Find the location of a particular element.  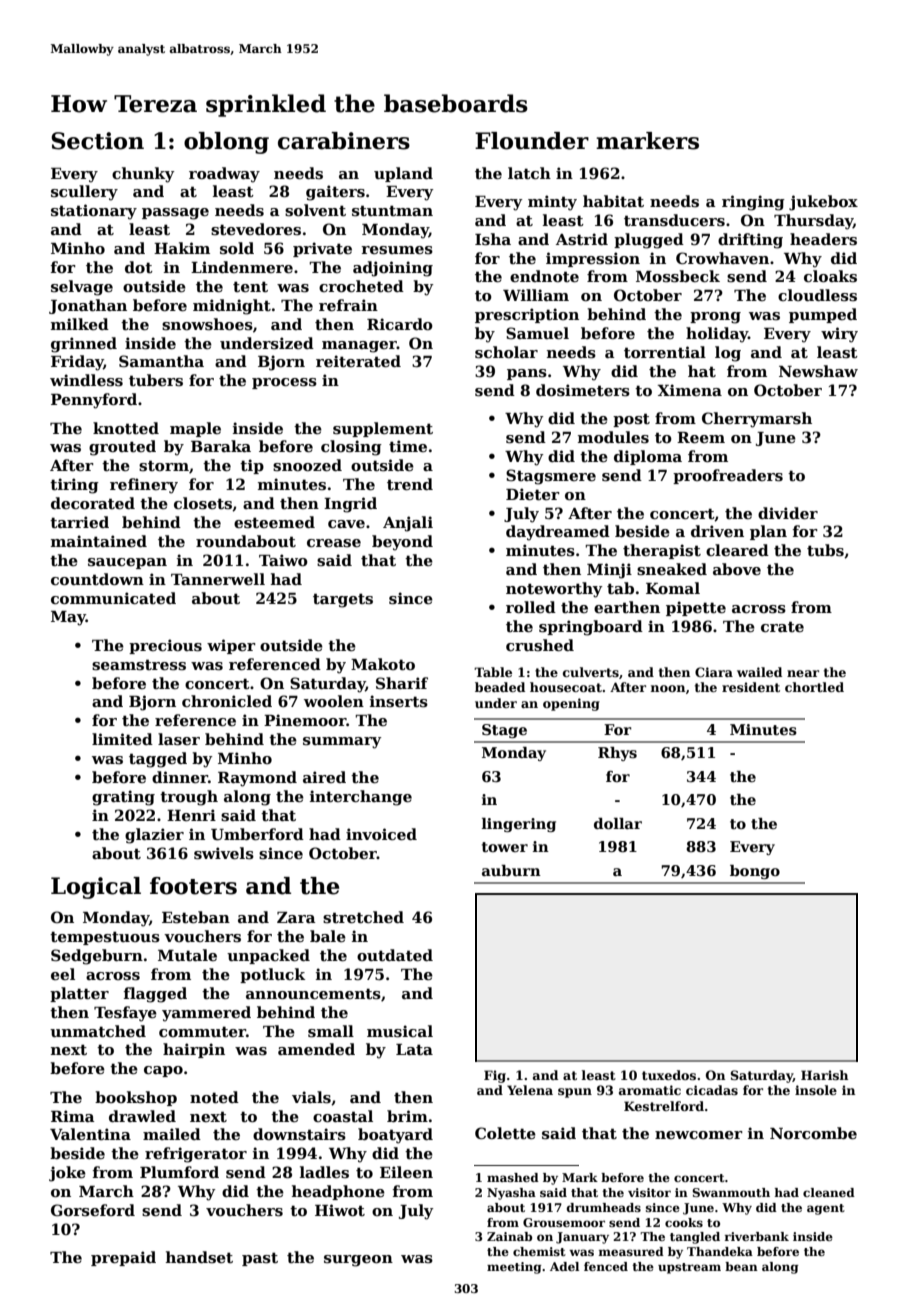

lingering is located at coordinates (519, 825).
